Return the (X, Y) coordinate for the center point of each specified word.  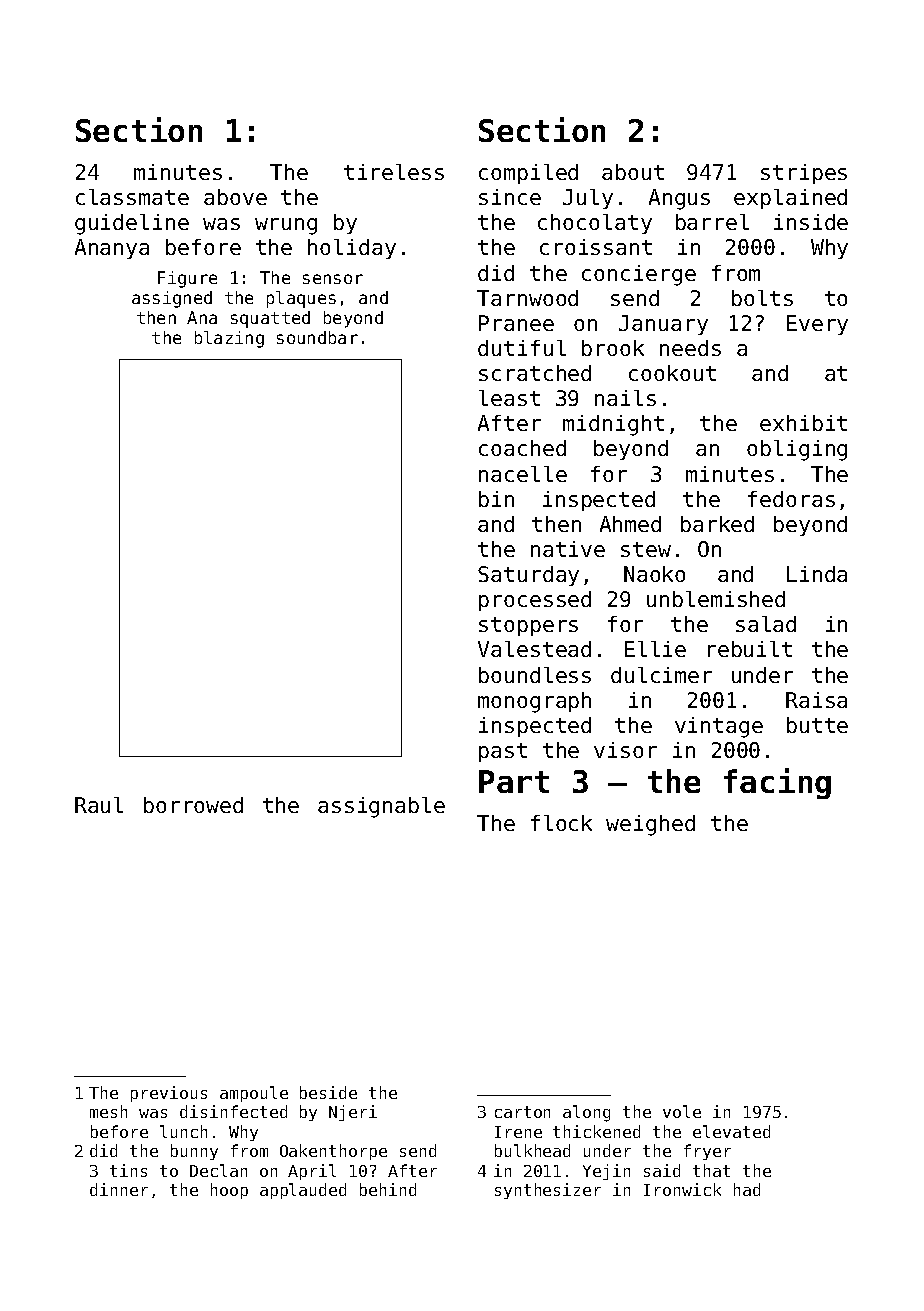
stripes (804, 174)
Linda (817, 574)
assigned (172, 299)
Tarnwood (527, 298)
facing (777, 783)
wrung (286, 226)
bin (496, 499)
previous (169, 1094)
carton (522, 1112)
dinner (119, 1189)
